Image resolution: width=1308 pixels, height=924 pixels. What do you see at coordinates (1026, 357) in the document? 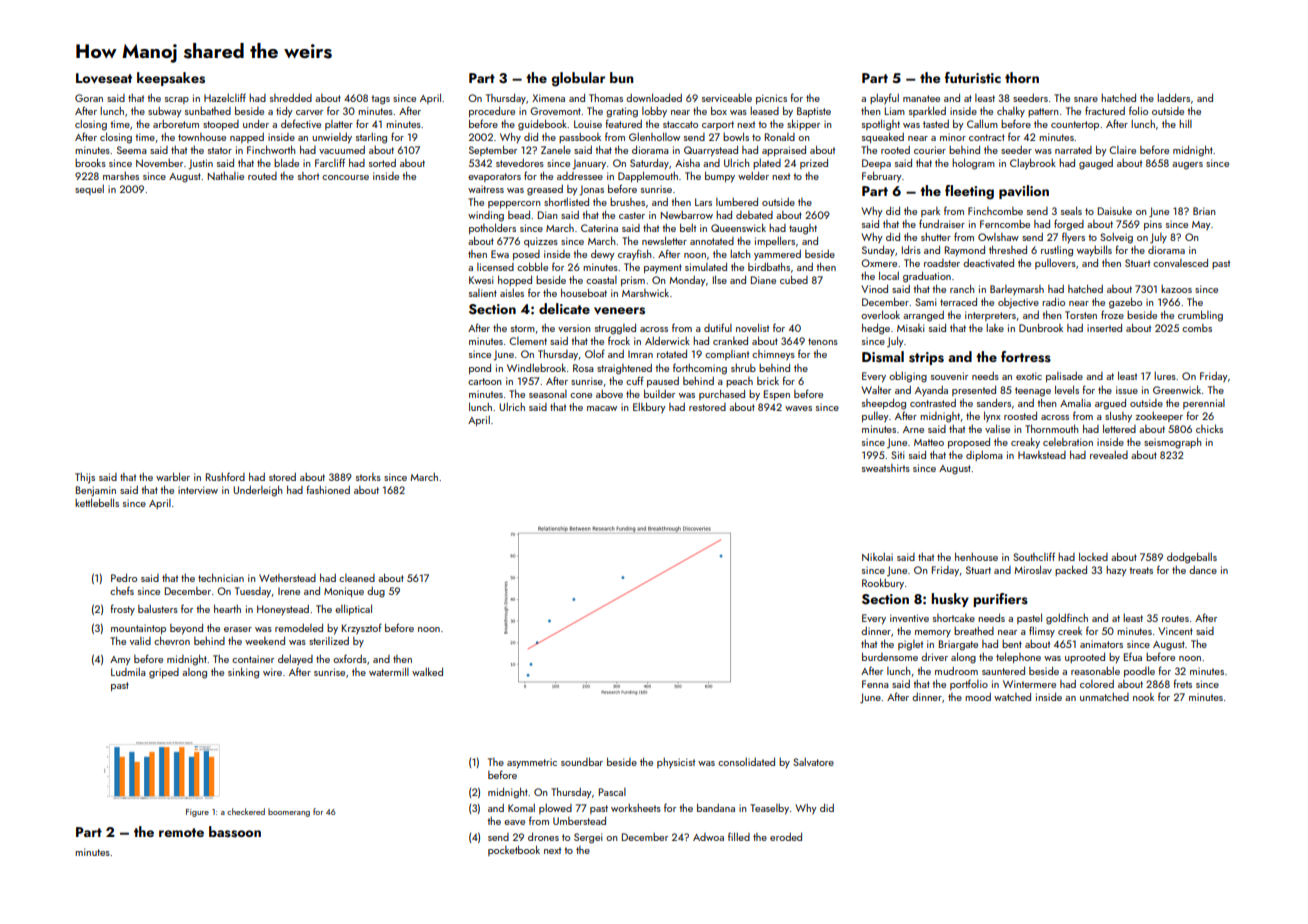
I see `fortress` at bounding box center [1026, 357].
